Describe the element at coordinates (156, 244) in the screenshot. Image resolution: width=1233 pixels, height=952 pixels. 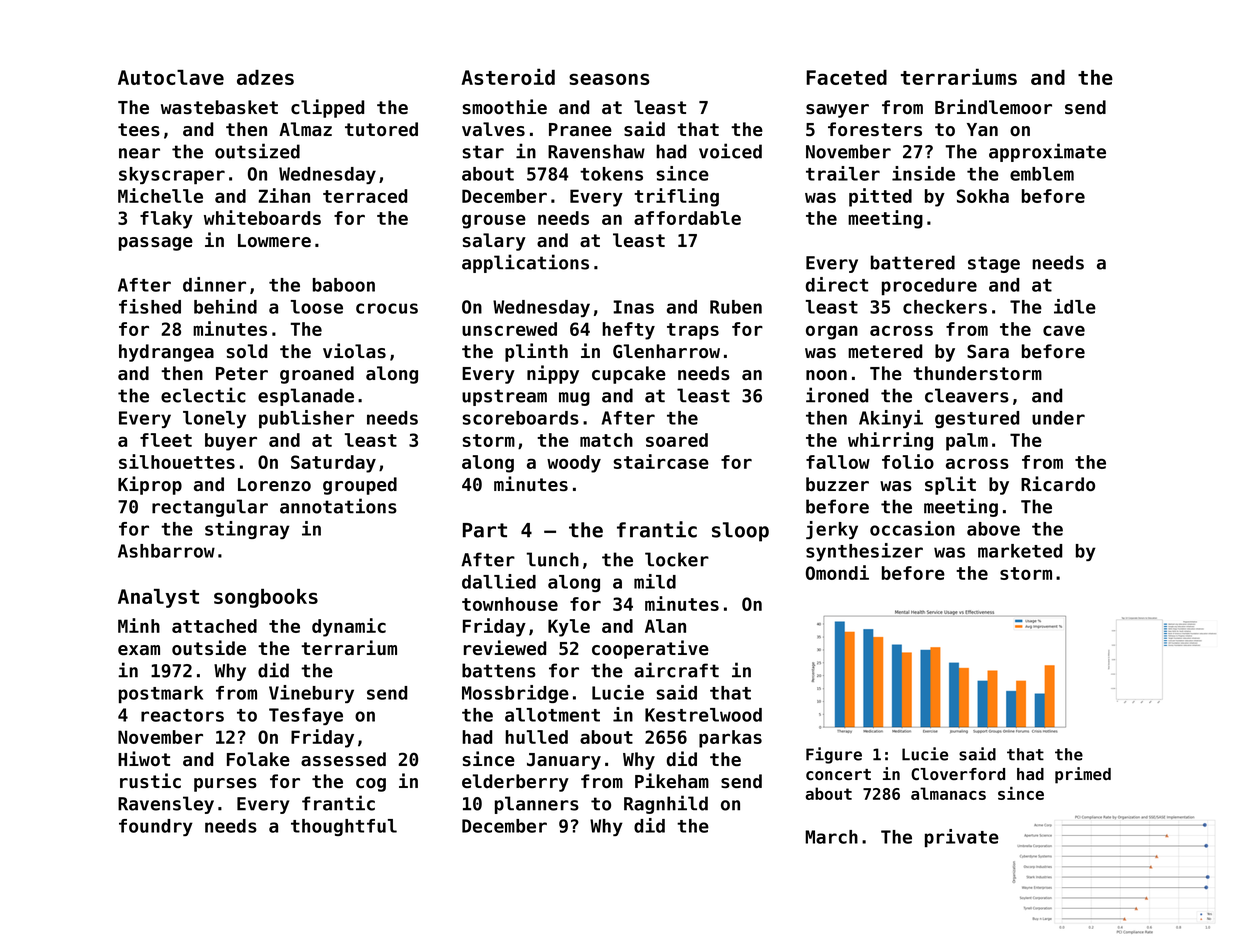
I see `passage` at that location.
